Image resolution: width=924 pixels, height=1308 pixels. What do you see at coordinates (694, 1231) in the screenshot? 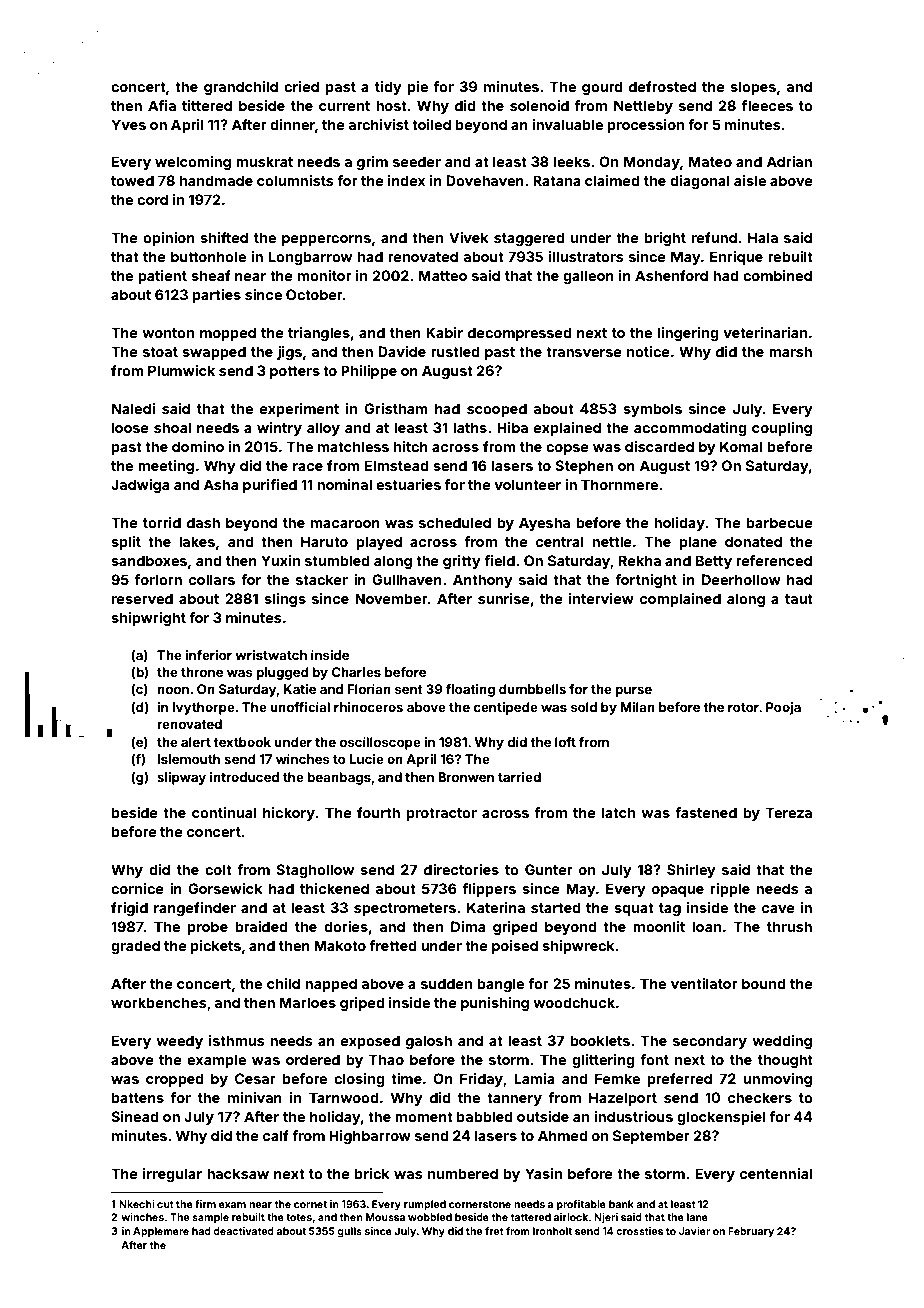
I see `Javier` at bounding box center [694, 1231].
